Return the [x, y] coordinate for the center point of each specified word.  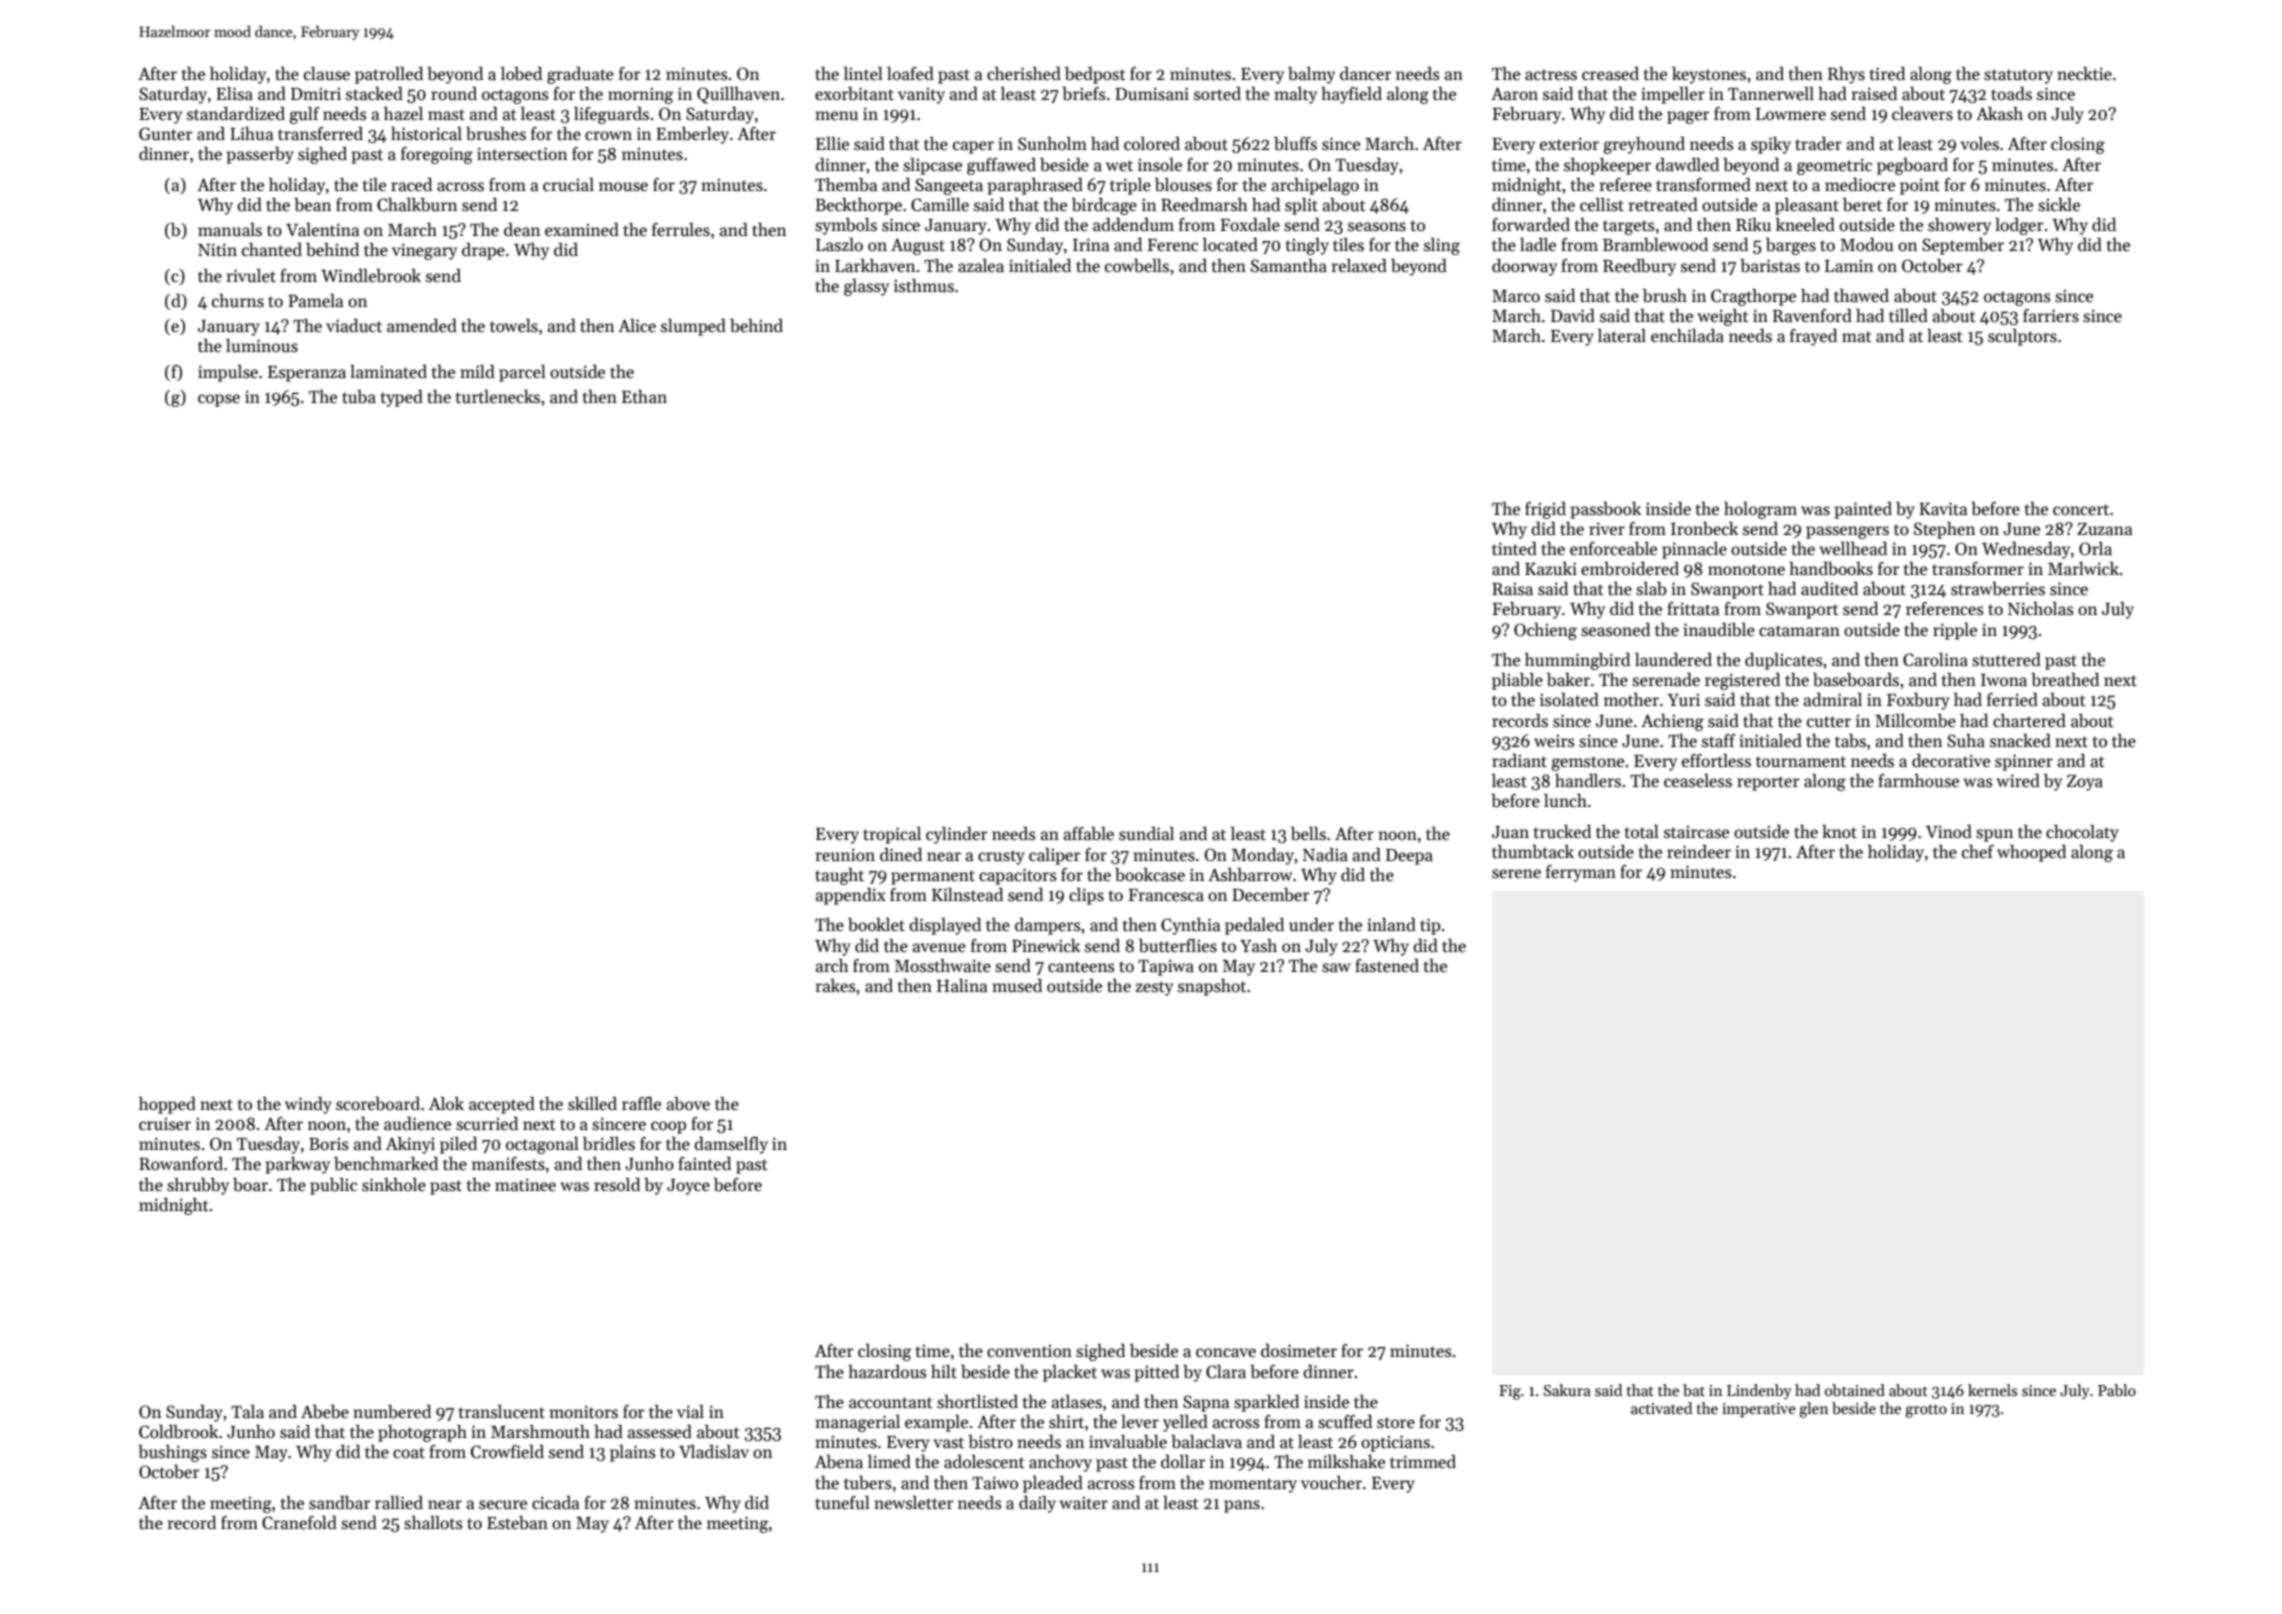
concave [1226, 1353]
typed [402, 398]
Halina [962, 986]
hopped [167, 1105]
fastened [1387, 966]
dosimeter [1299, 1351]
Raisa [1512, 588]
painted [1863, 510]
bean [312, 205]
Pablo [2117, 1390]
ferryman [1581, 873]
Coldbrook [178, 1432]
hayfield [1351, 95]
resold [617, 1185]
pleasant [1807, 206]
